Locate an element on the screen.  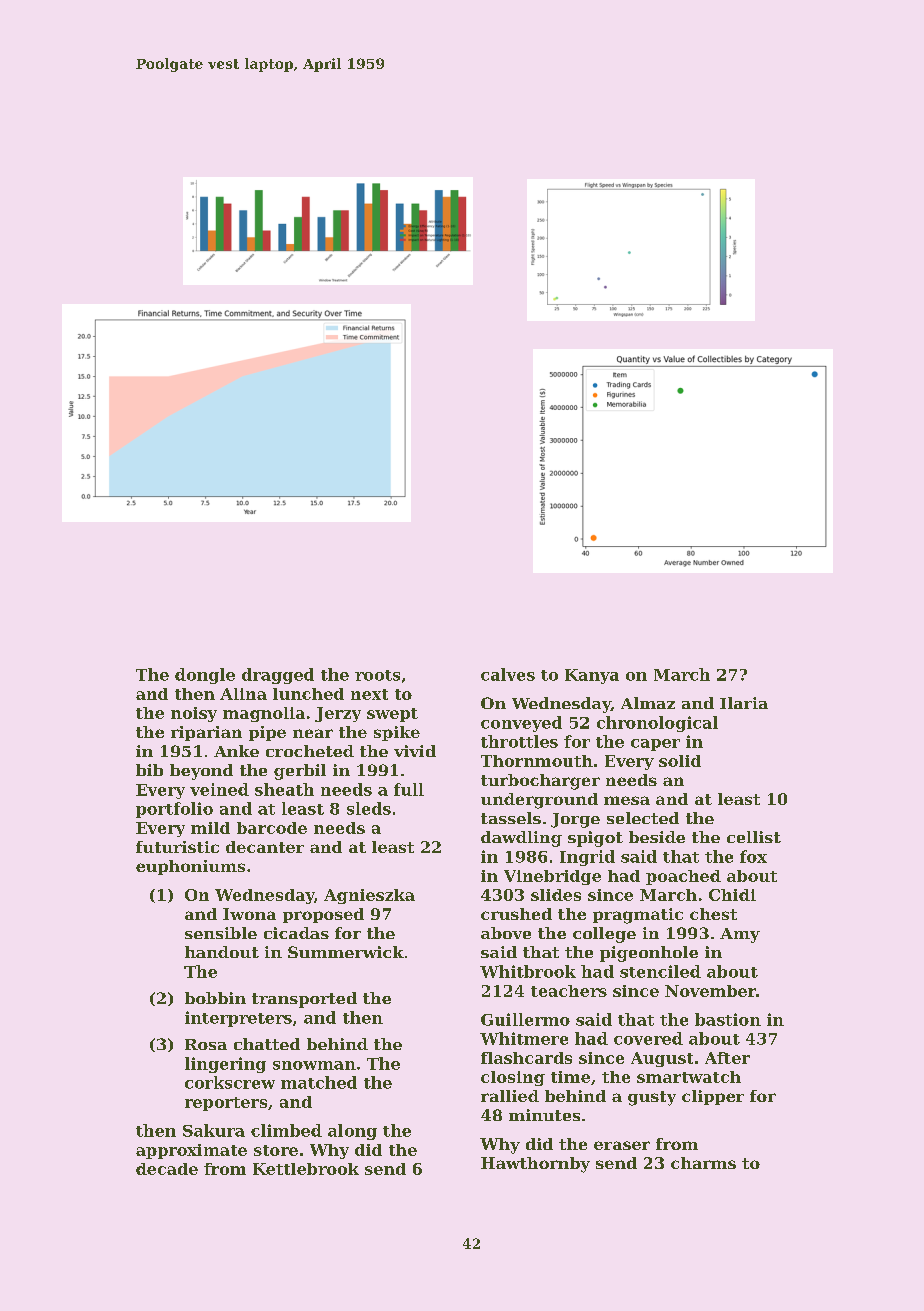
handout is located at coordinates (222, 952).
